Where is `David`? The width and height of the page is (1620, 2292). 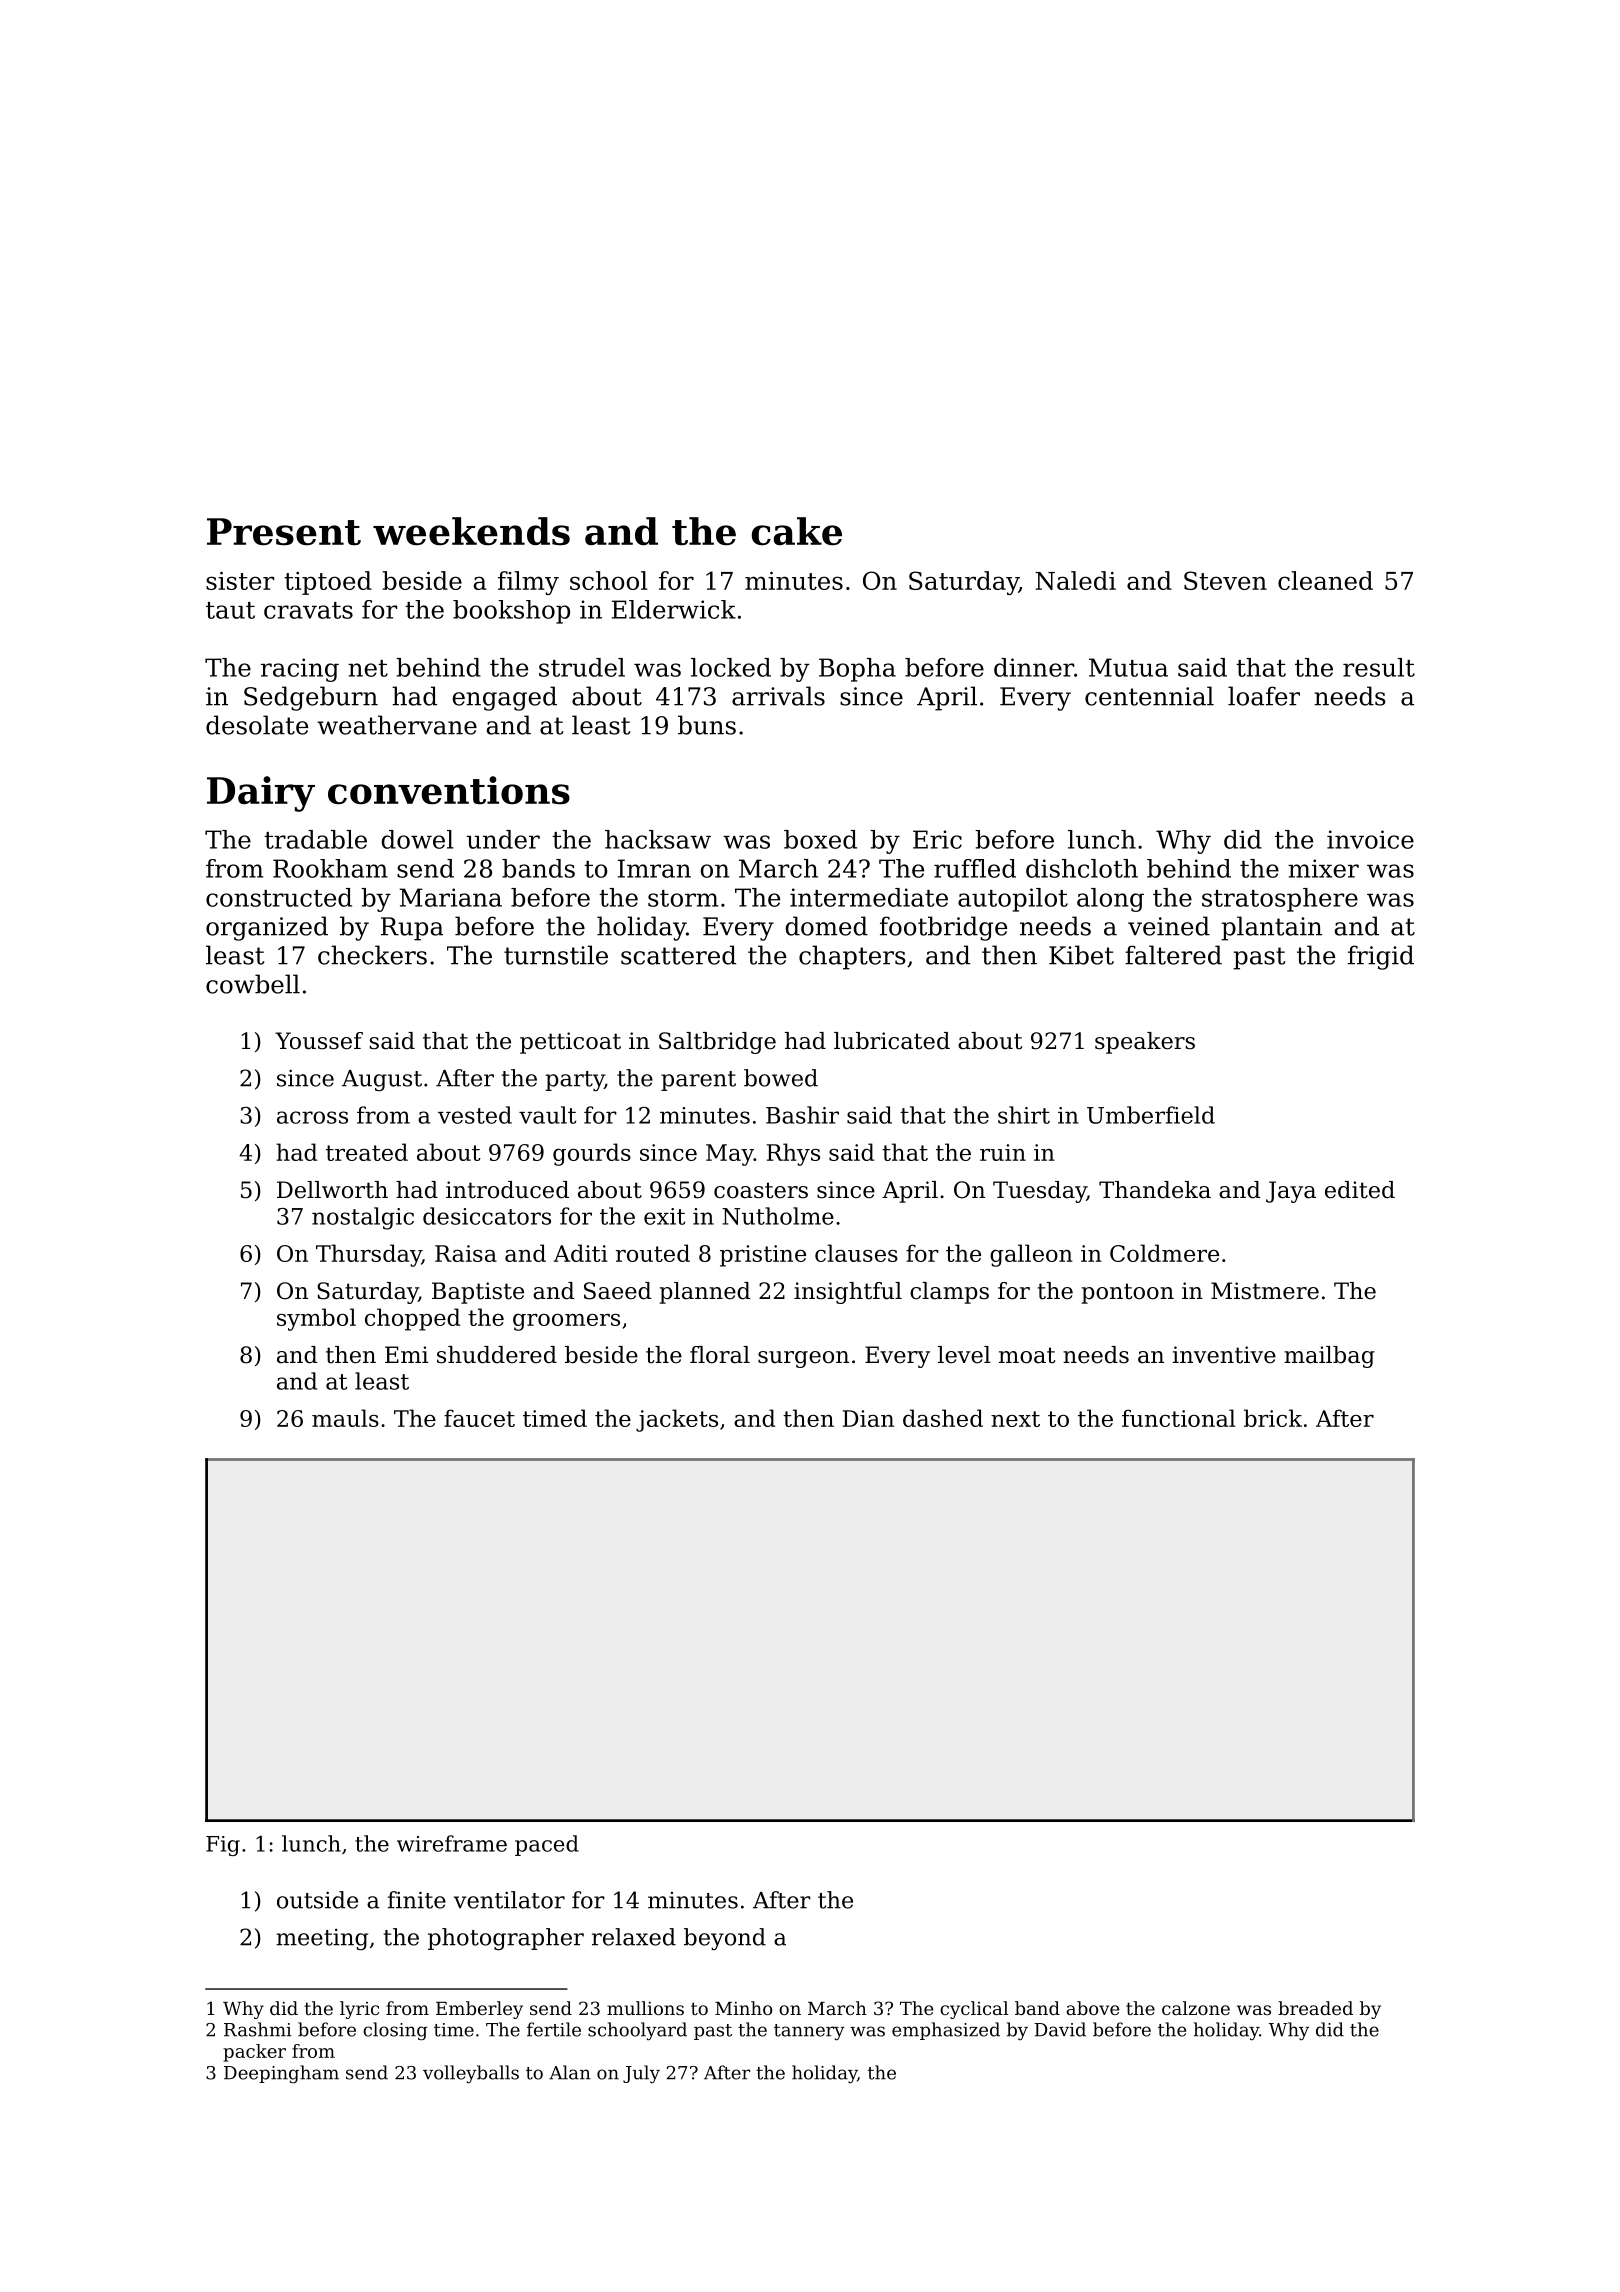
David is located at coordinates (1060, 2029).
